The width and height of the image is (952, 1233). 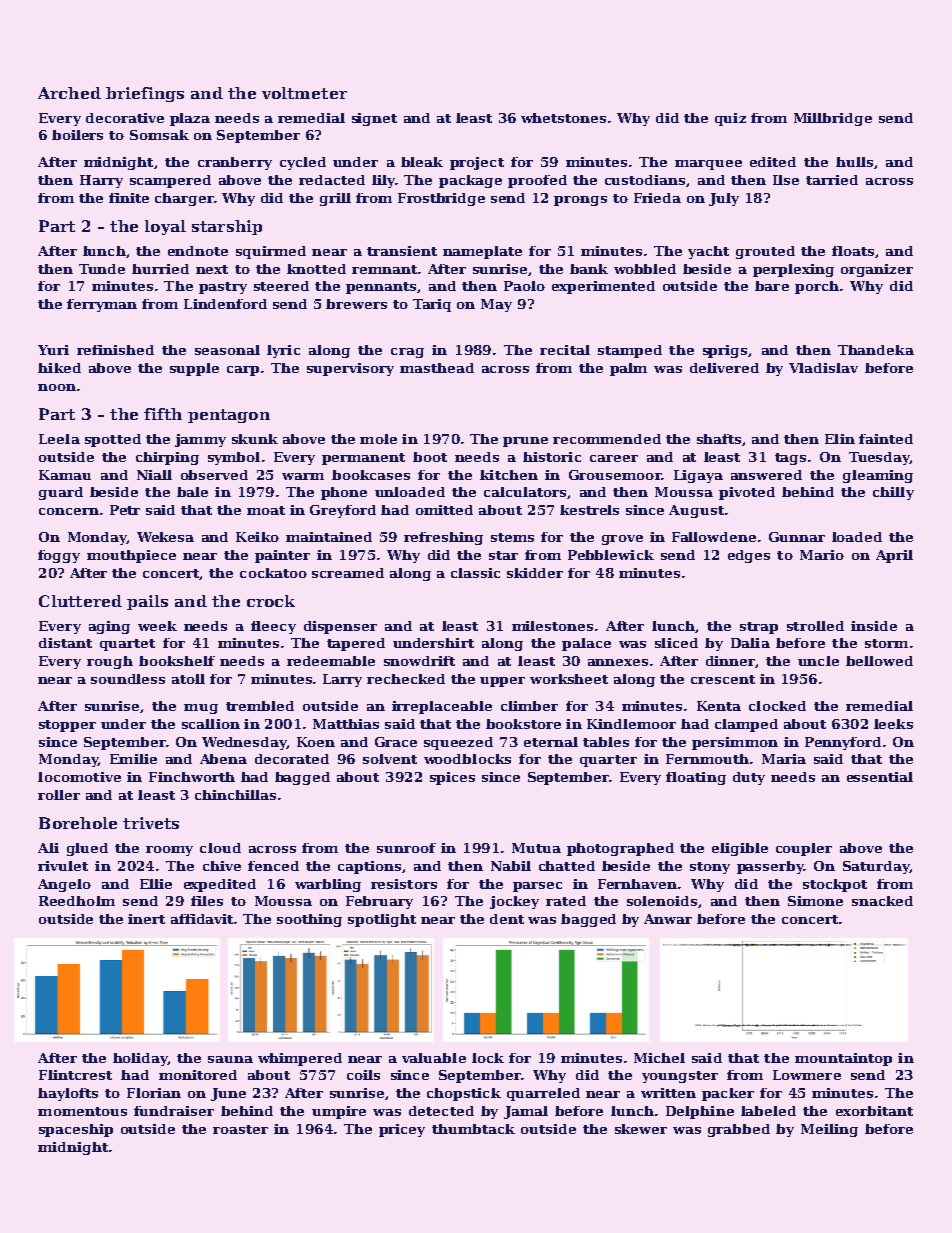 I want to click on marquee, so click(x=708, y=165).
